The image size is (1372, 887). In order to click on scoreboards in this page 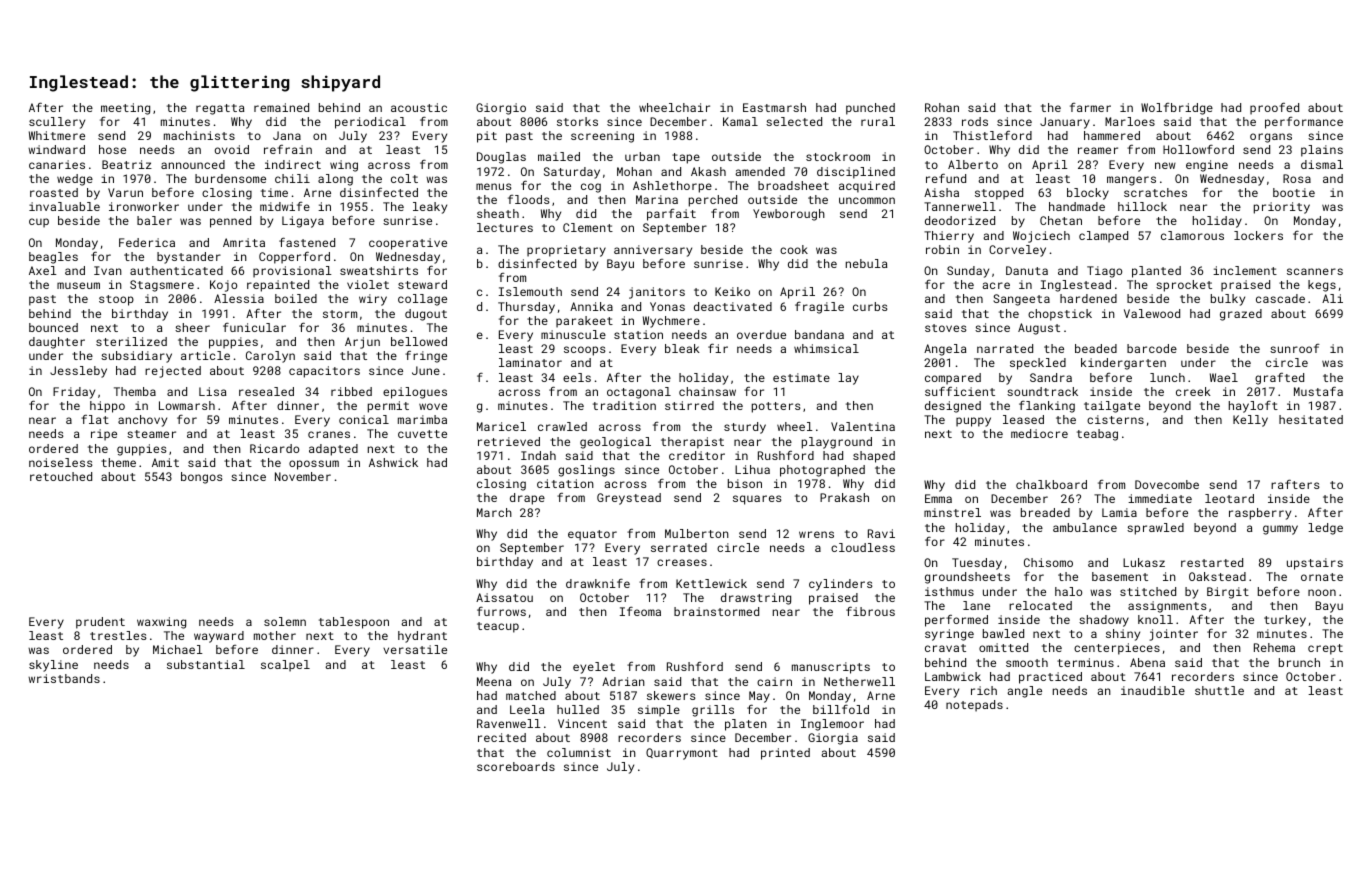, I will do `click(516, 766)`.
